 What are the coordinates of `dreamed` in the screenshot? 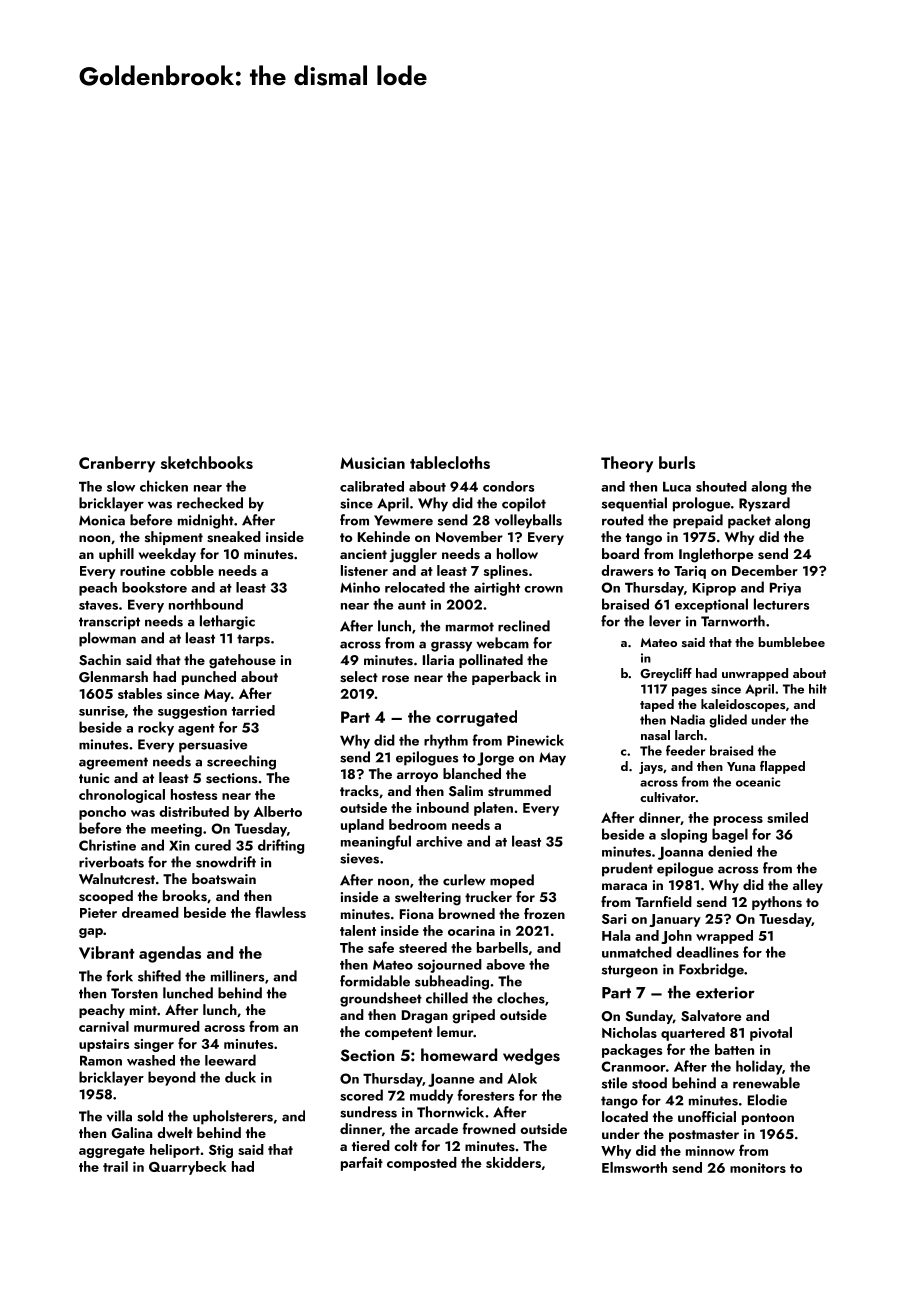 It's located at (150, 912).
